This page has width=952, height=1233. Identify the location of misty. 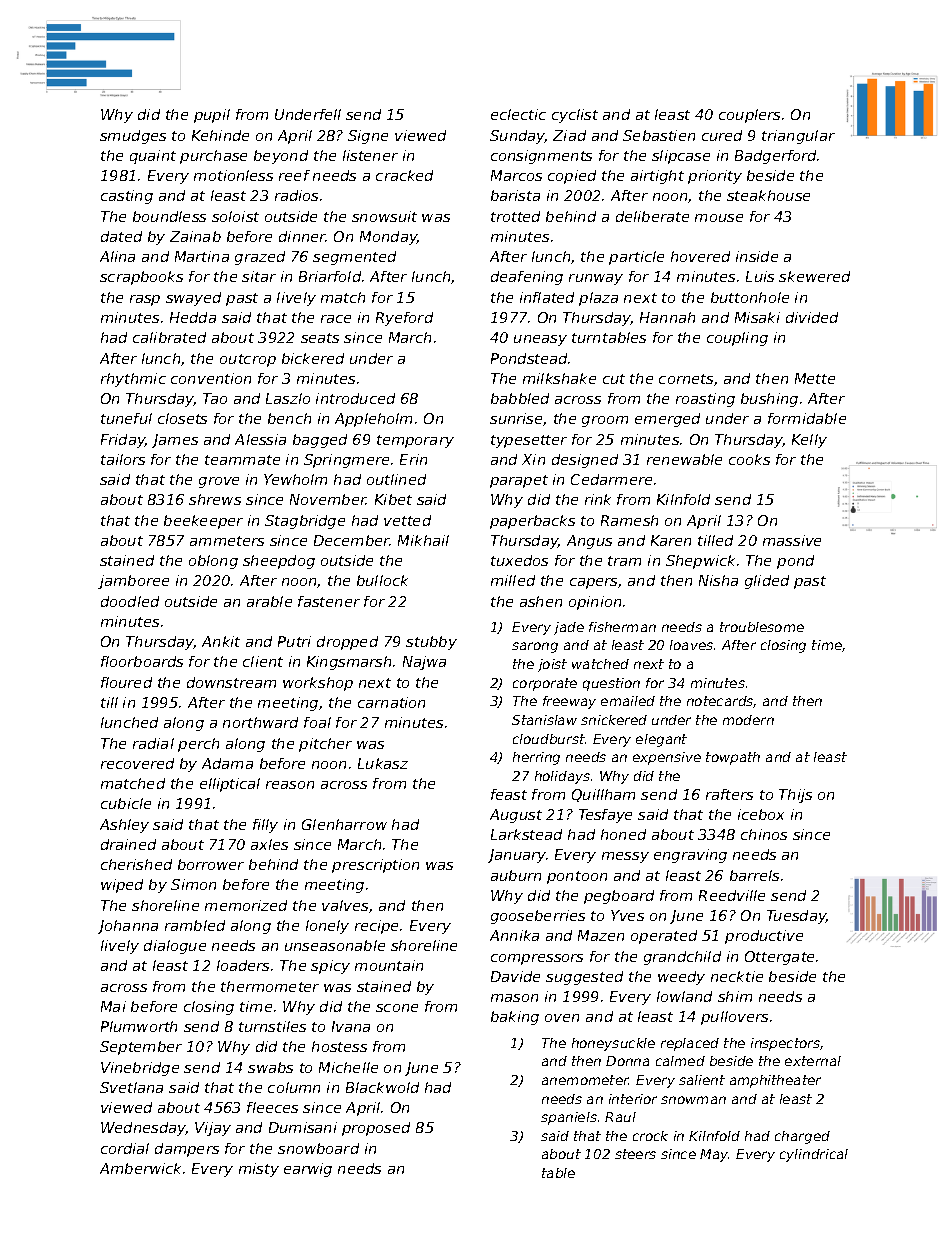
(259, 1170).
